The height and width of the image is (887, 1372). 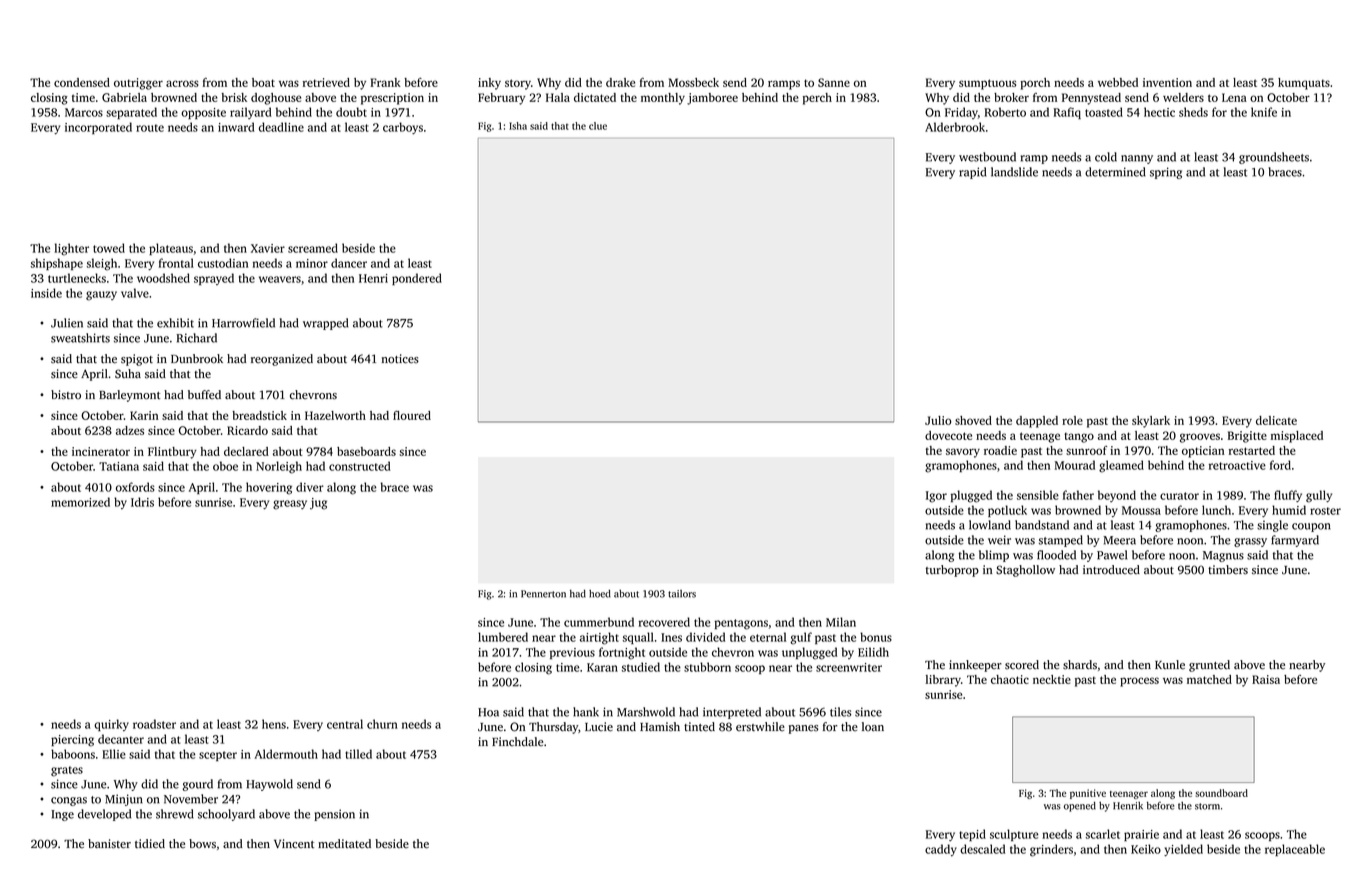 I want to click on memorized, so click(x=80, y=502).
